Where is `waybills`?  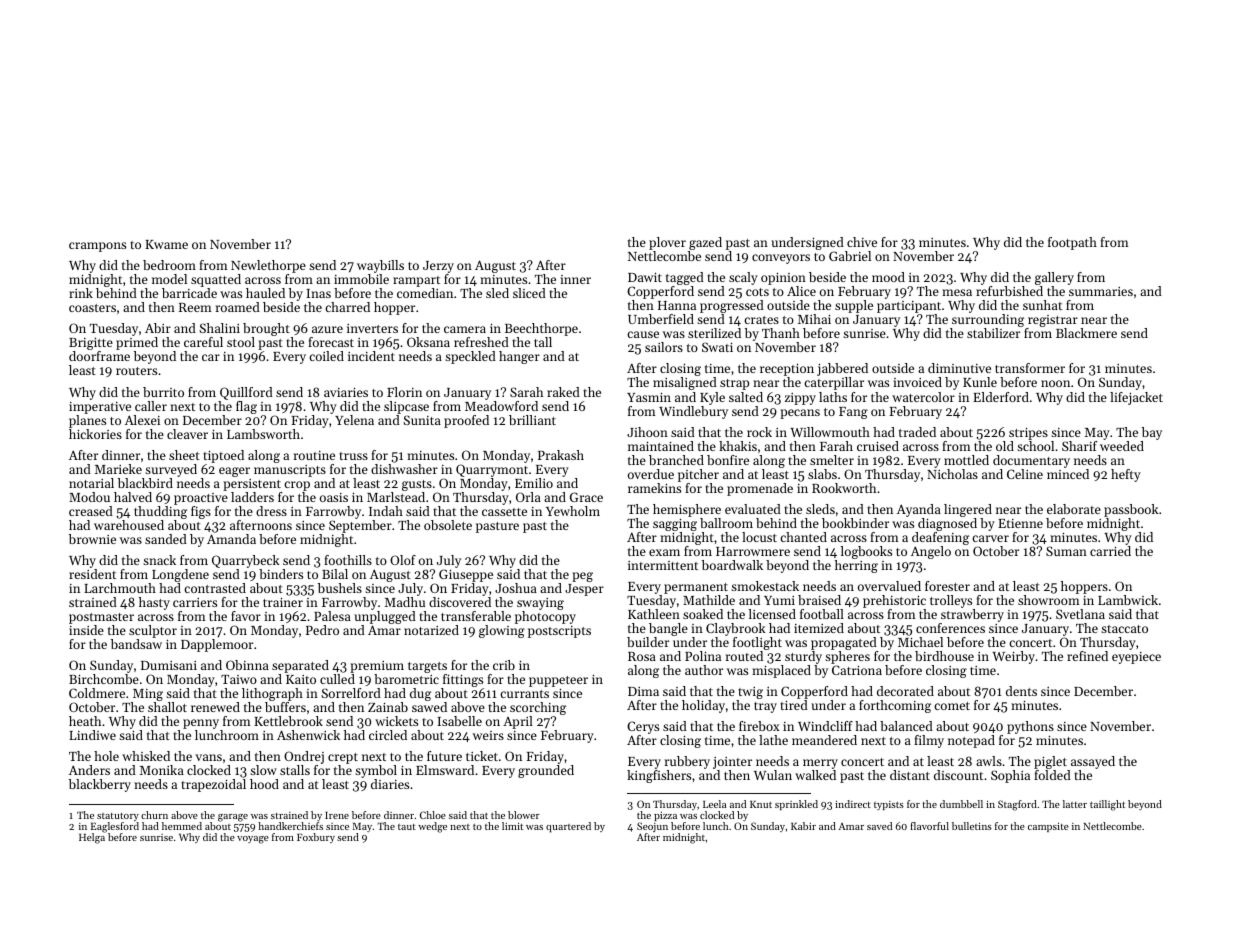
waybills is located at coordinates (380, 266).
